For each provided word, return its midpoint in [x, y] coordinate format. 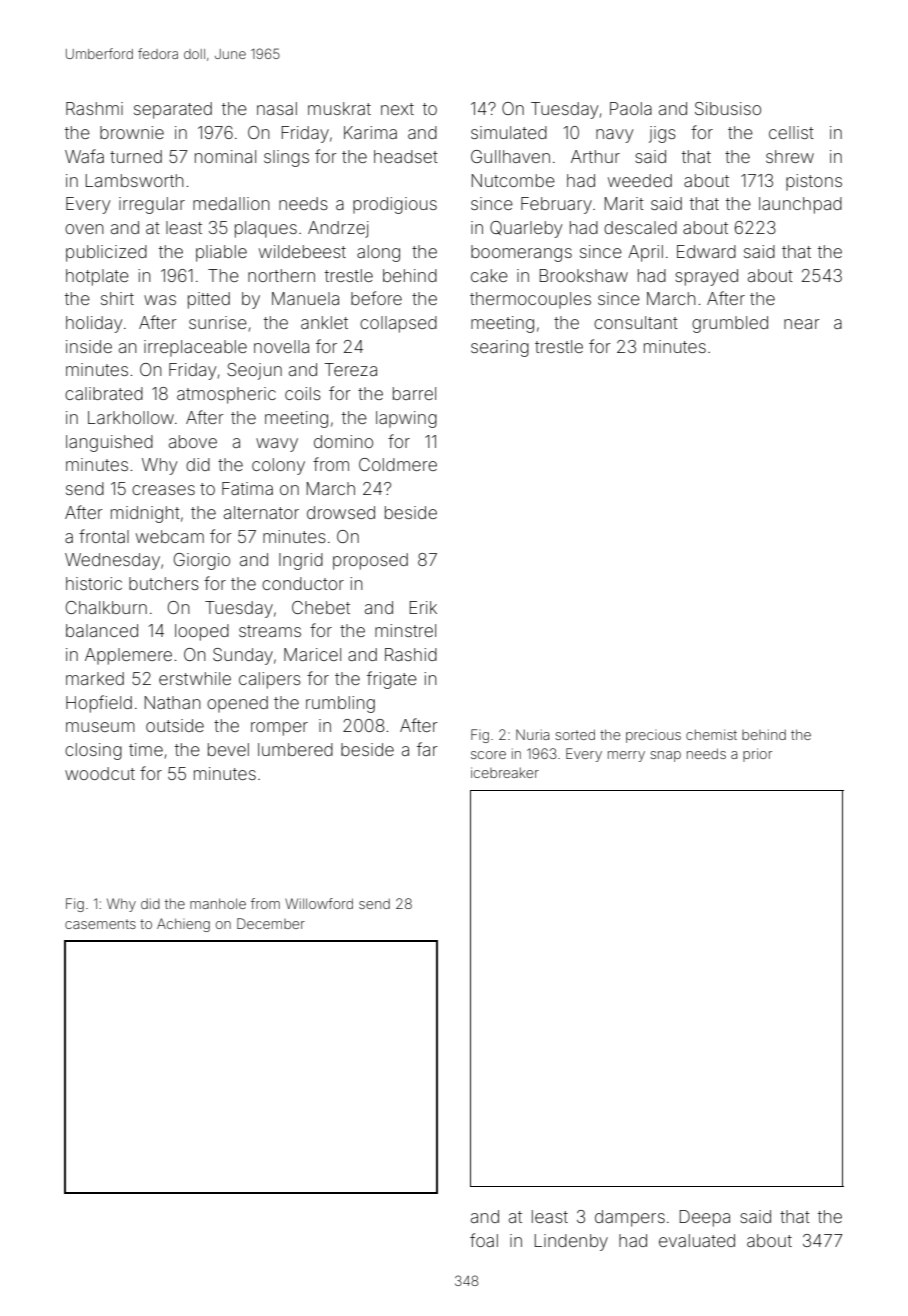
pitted [209, 300]
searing [500, 348]
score [488, 755]
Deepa [705, 1218]
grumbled [730, 324]
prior [757, 755]
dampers [630, 1218]
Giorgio [202, 561]
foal [484, 1240]
